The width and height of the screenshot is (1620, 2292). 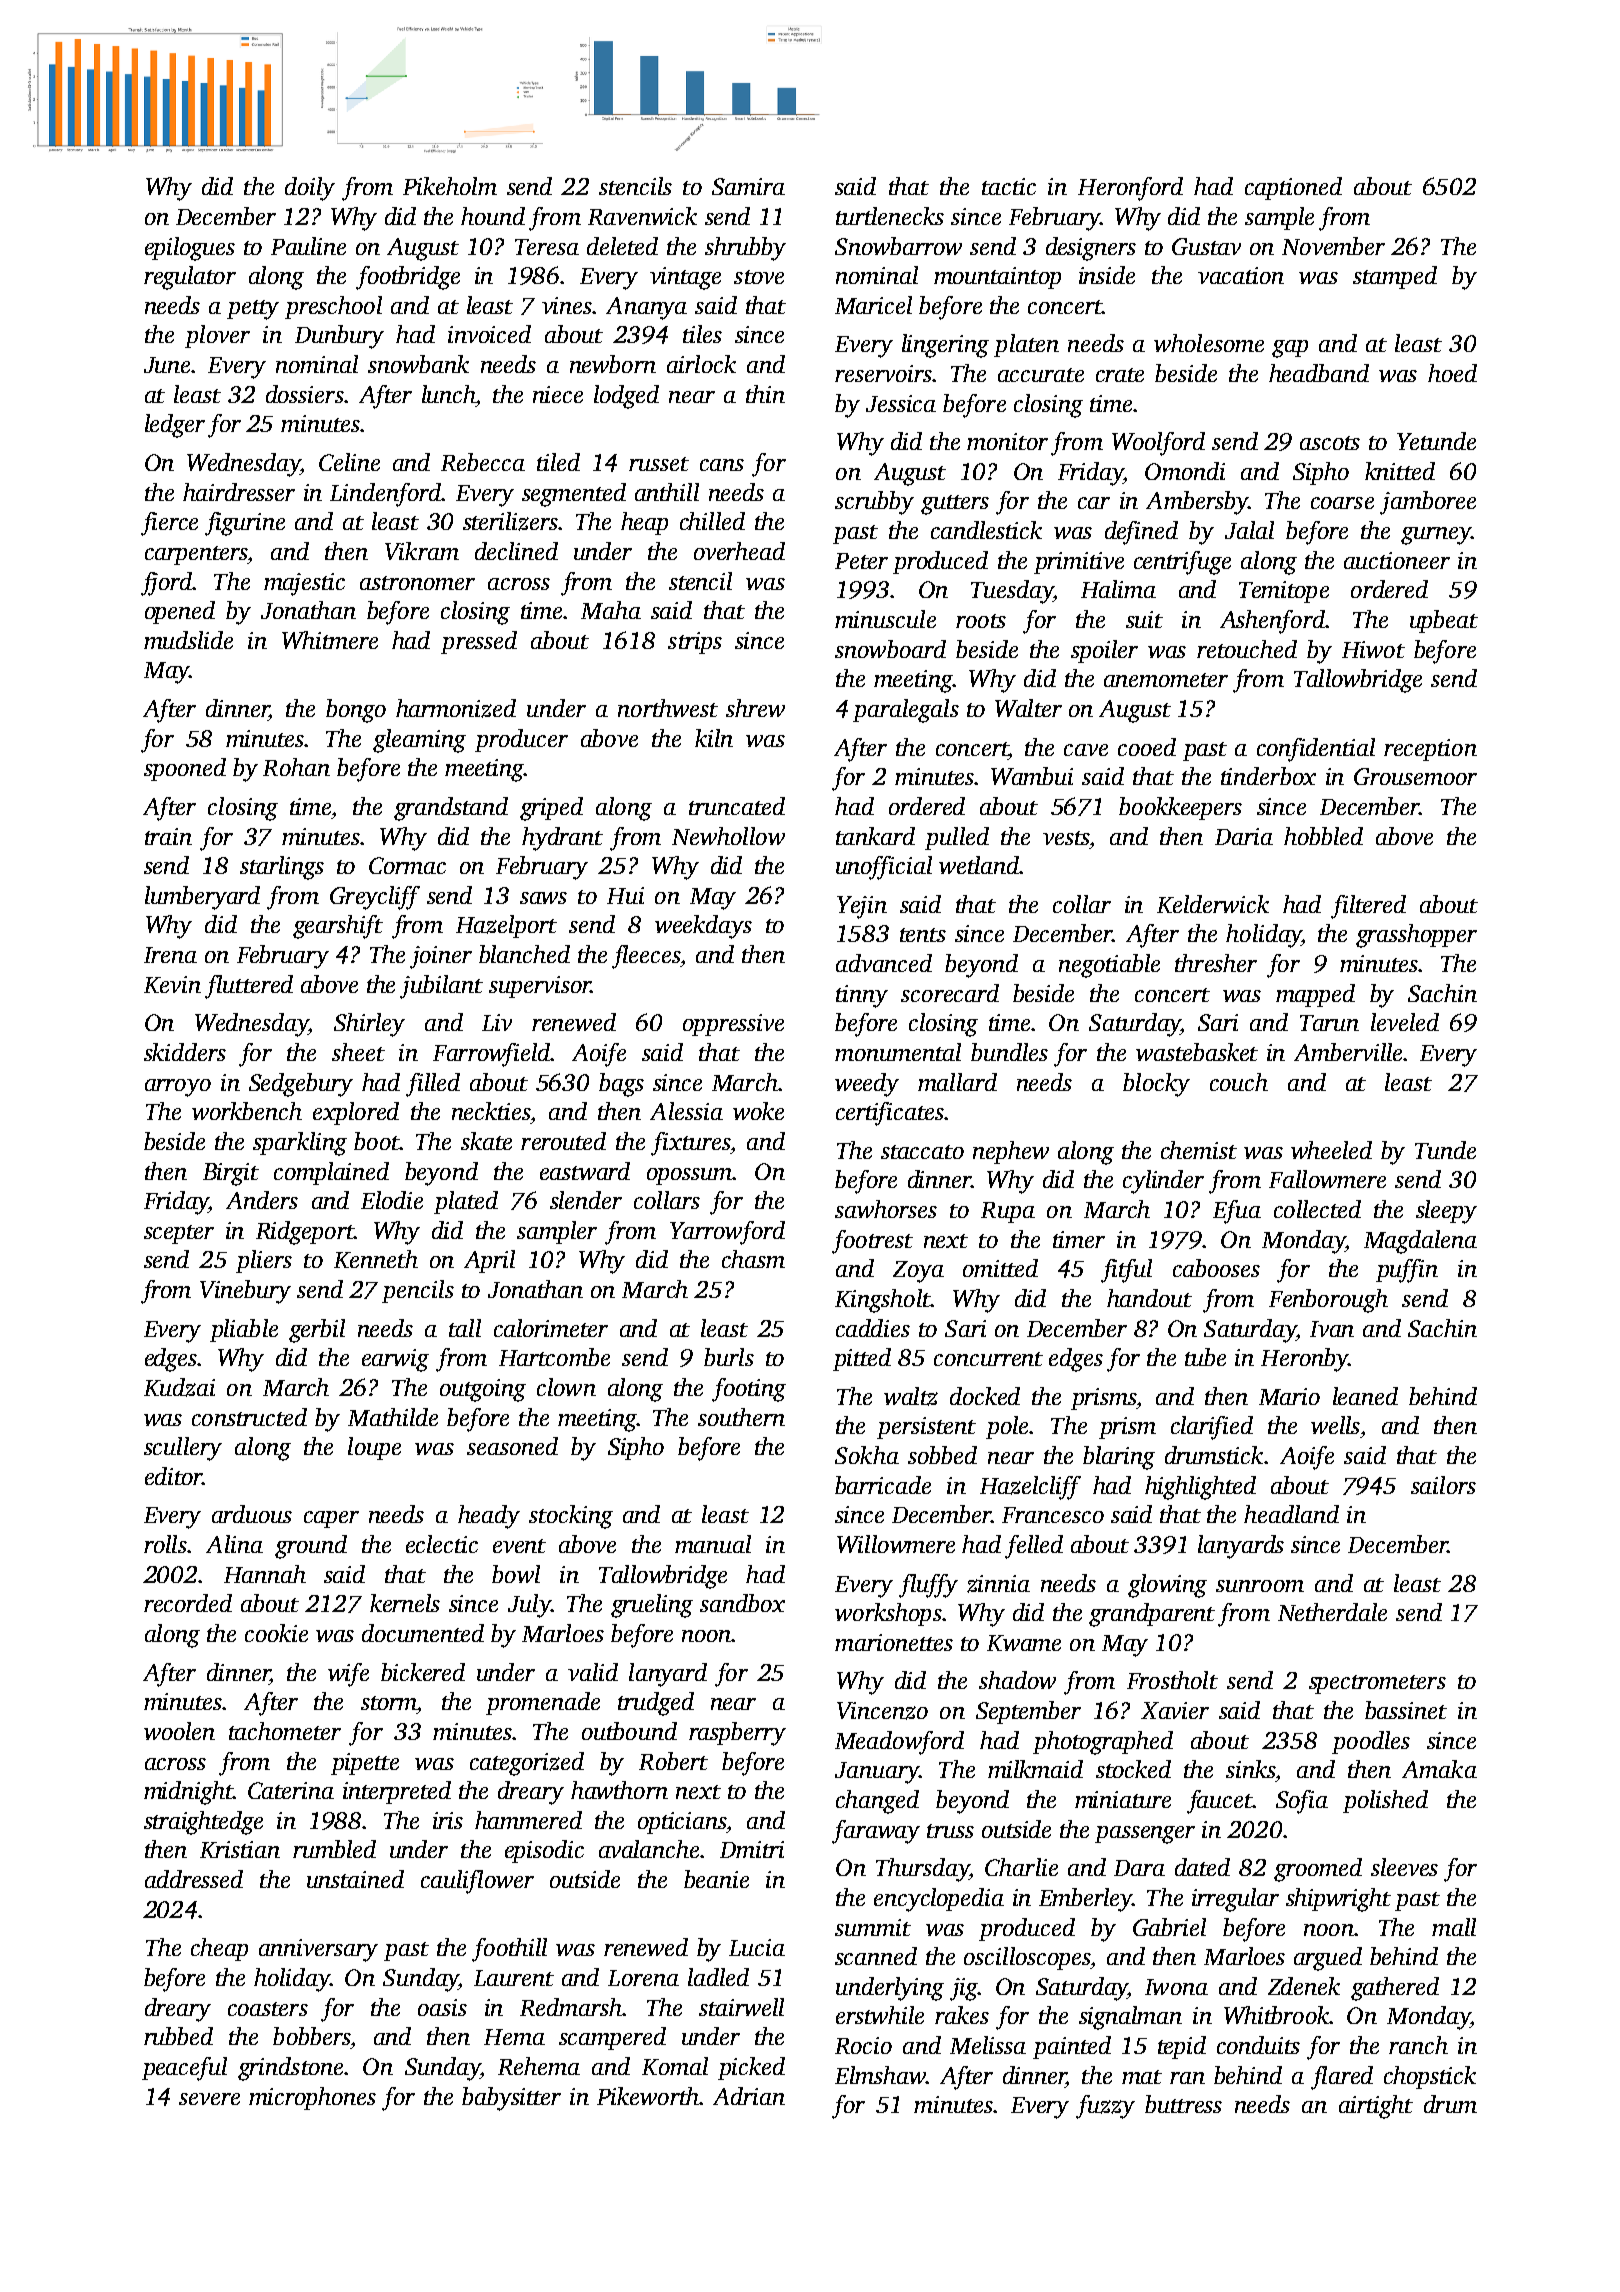 What do you see at coordinates (178, 2036) in the screenshot?
I see `rubbed` at bounding box center [178, 2036].
